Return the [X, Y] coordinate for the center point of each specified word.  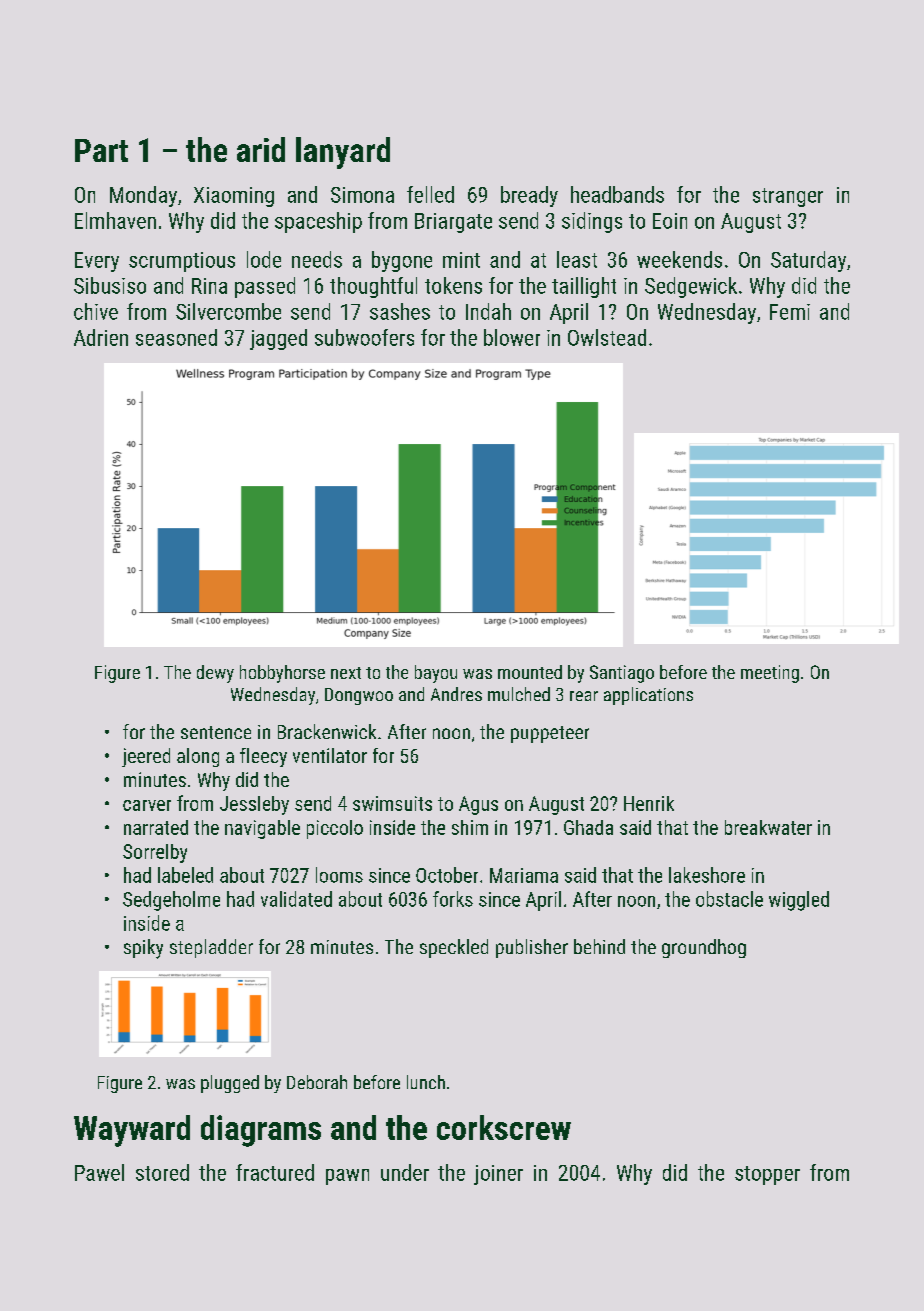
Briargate [453, 223]
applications [648, 696]
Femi [790, 312]
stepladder [211, 948]
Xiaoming [234, 197]
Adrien [101, 337]
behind [599, 946]
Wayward [132, 1131]
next [346, 673]
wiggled [799, 901]
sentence [216, 732]
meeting [770, 674]
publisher [532, 948]
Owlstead [607, 337]
